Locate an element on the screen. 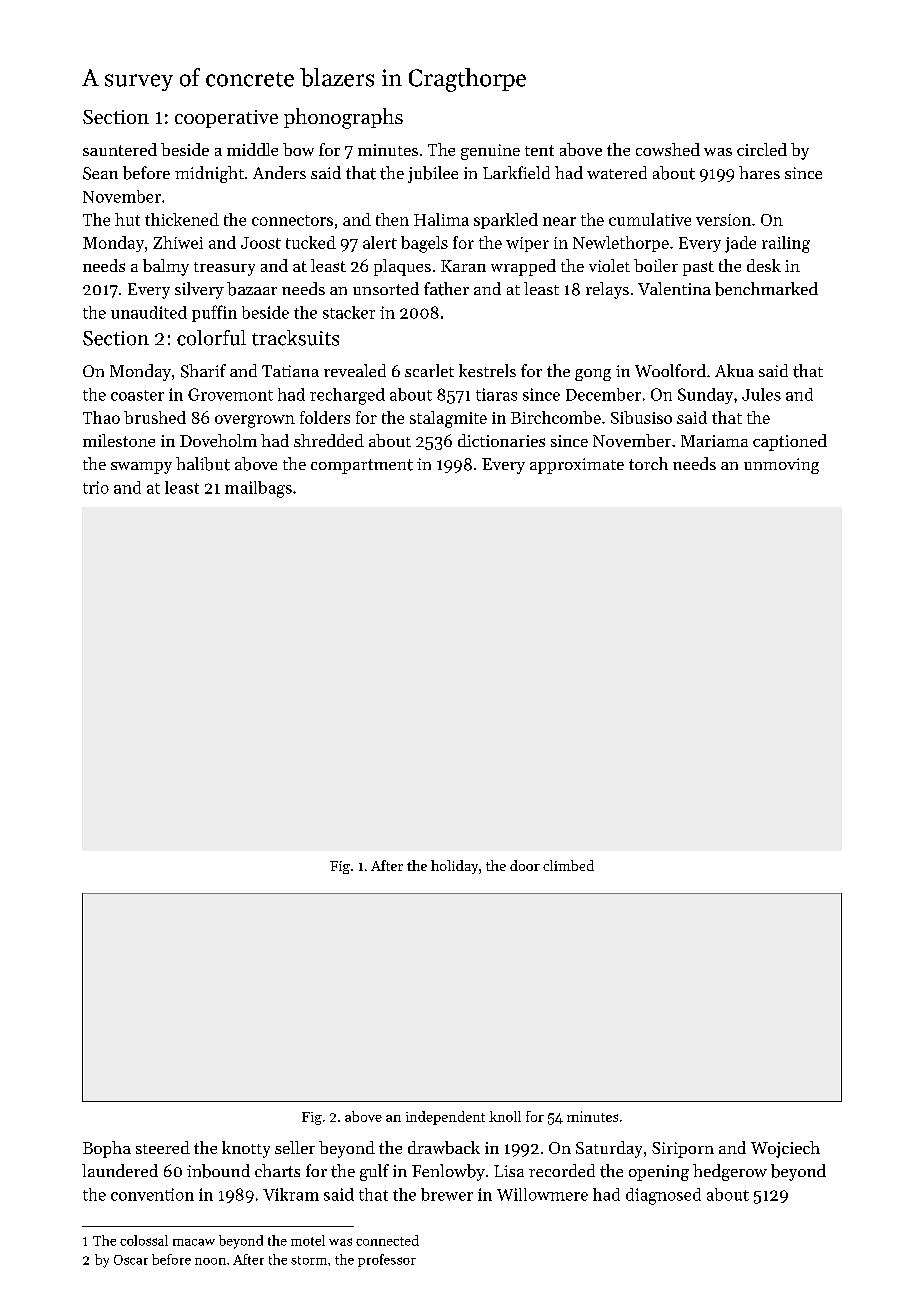  genuine is located at coordinates (490, 152).
